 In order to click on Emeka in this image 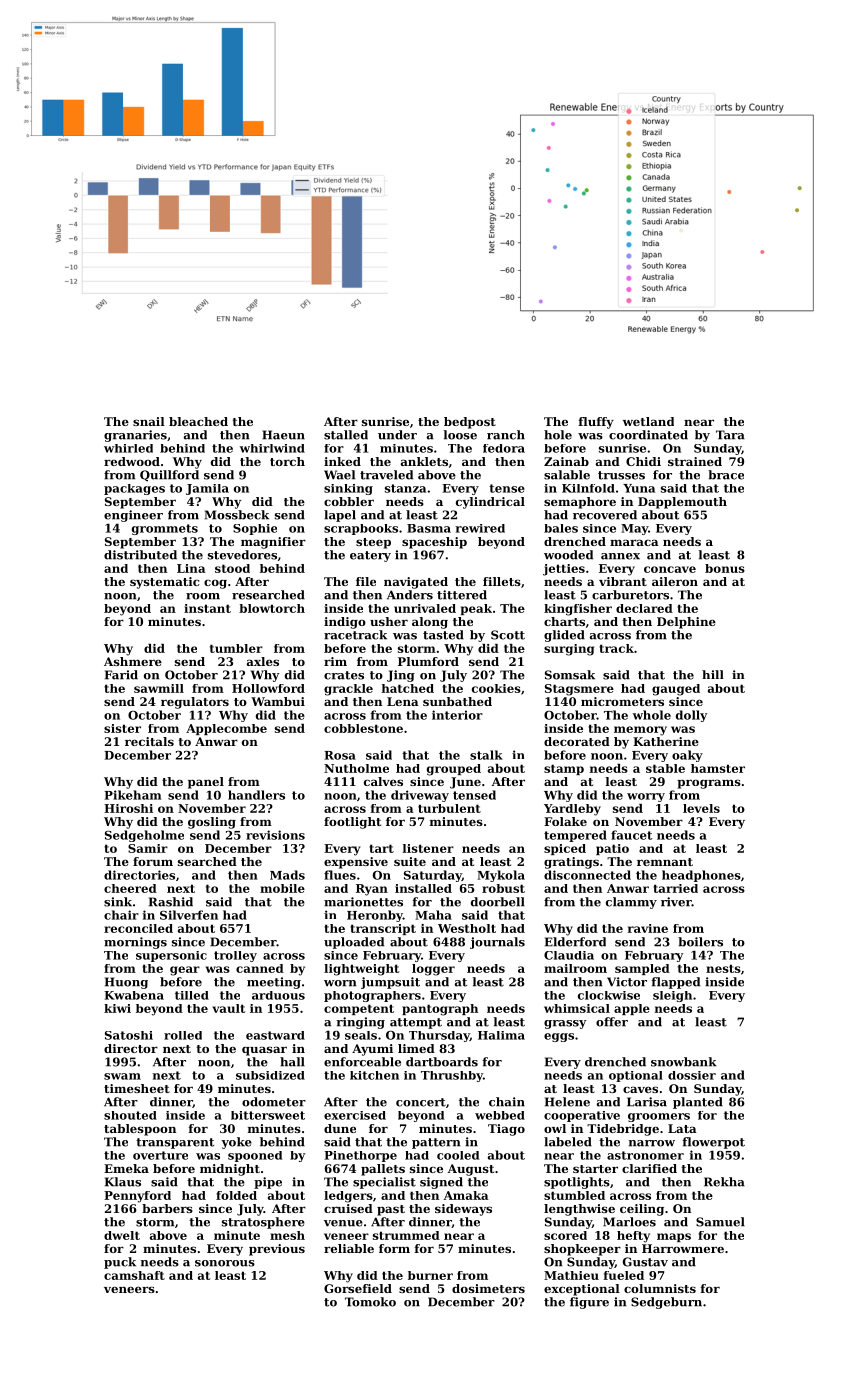, I will do `click(126, 1168)`.
